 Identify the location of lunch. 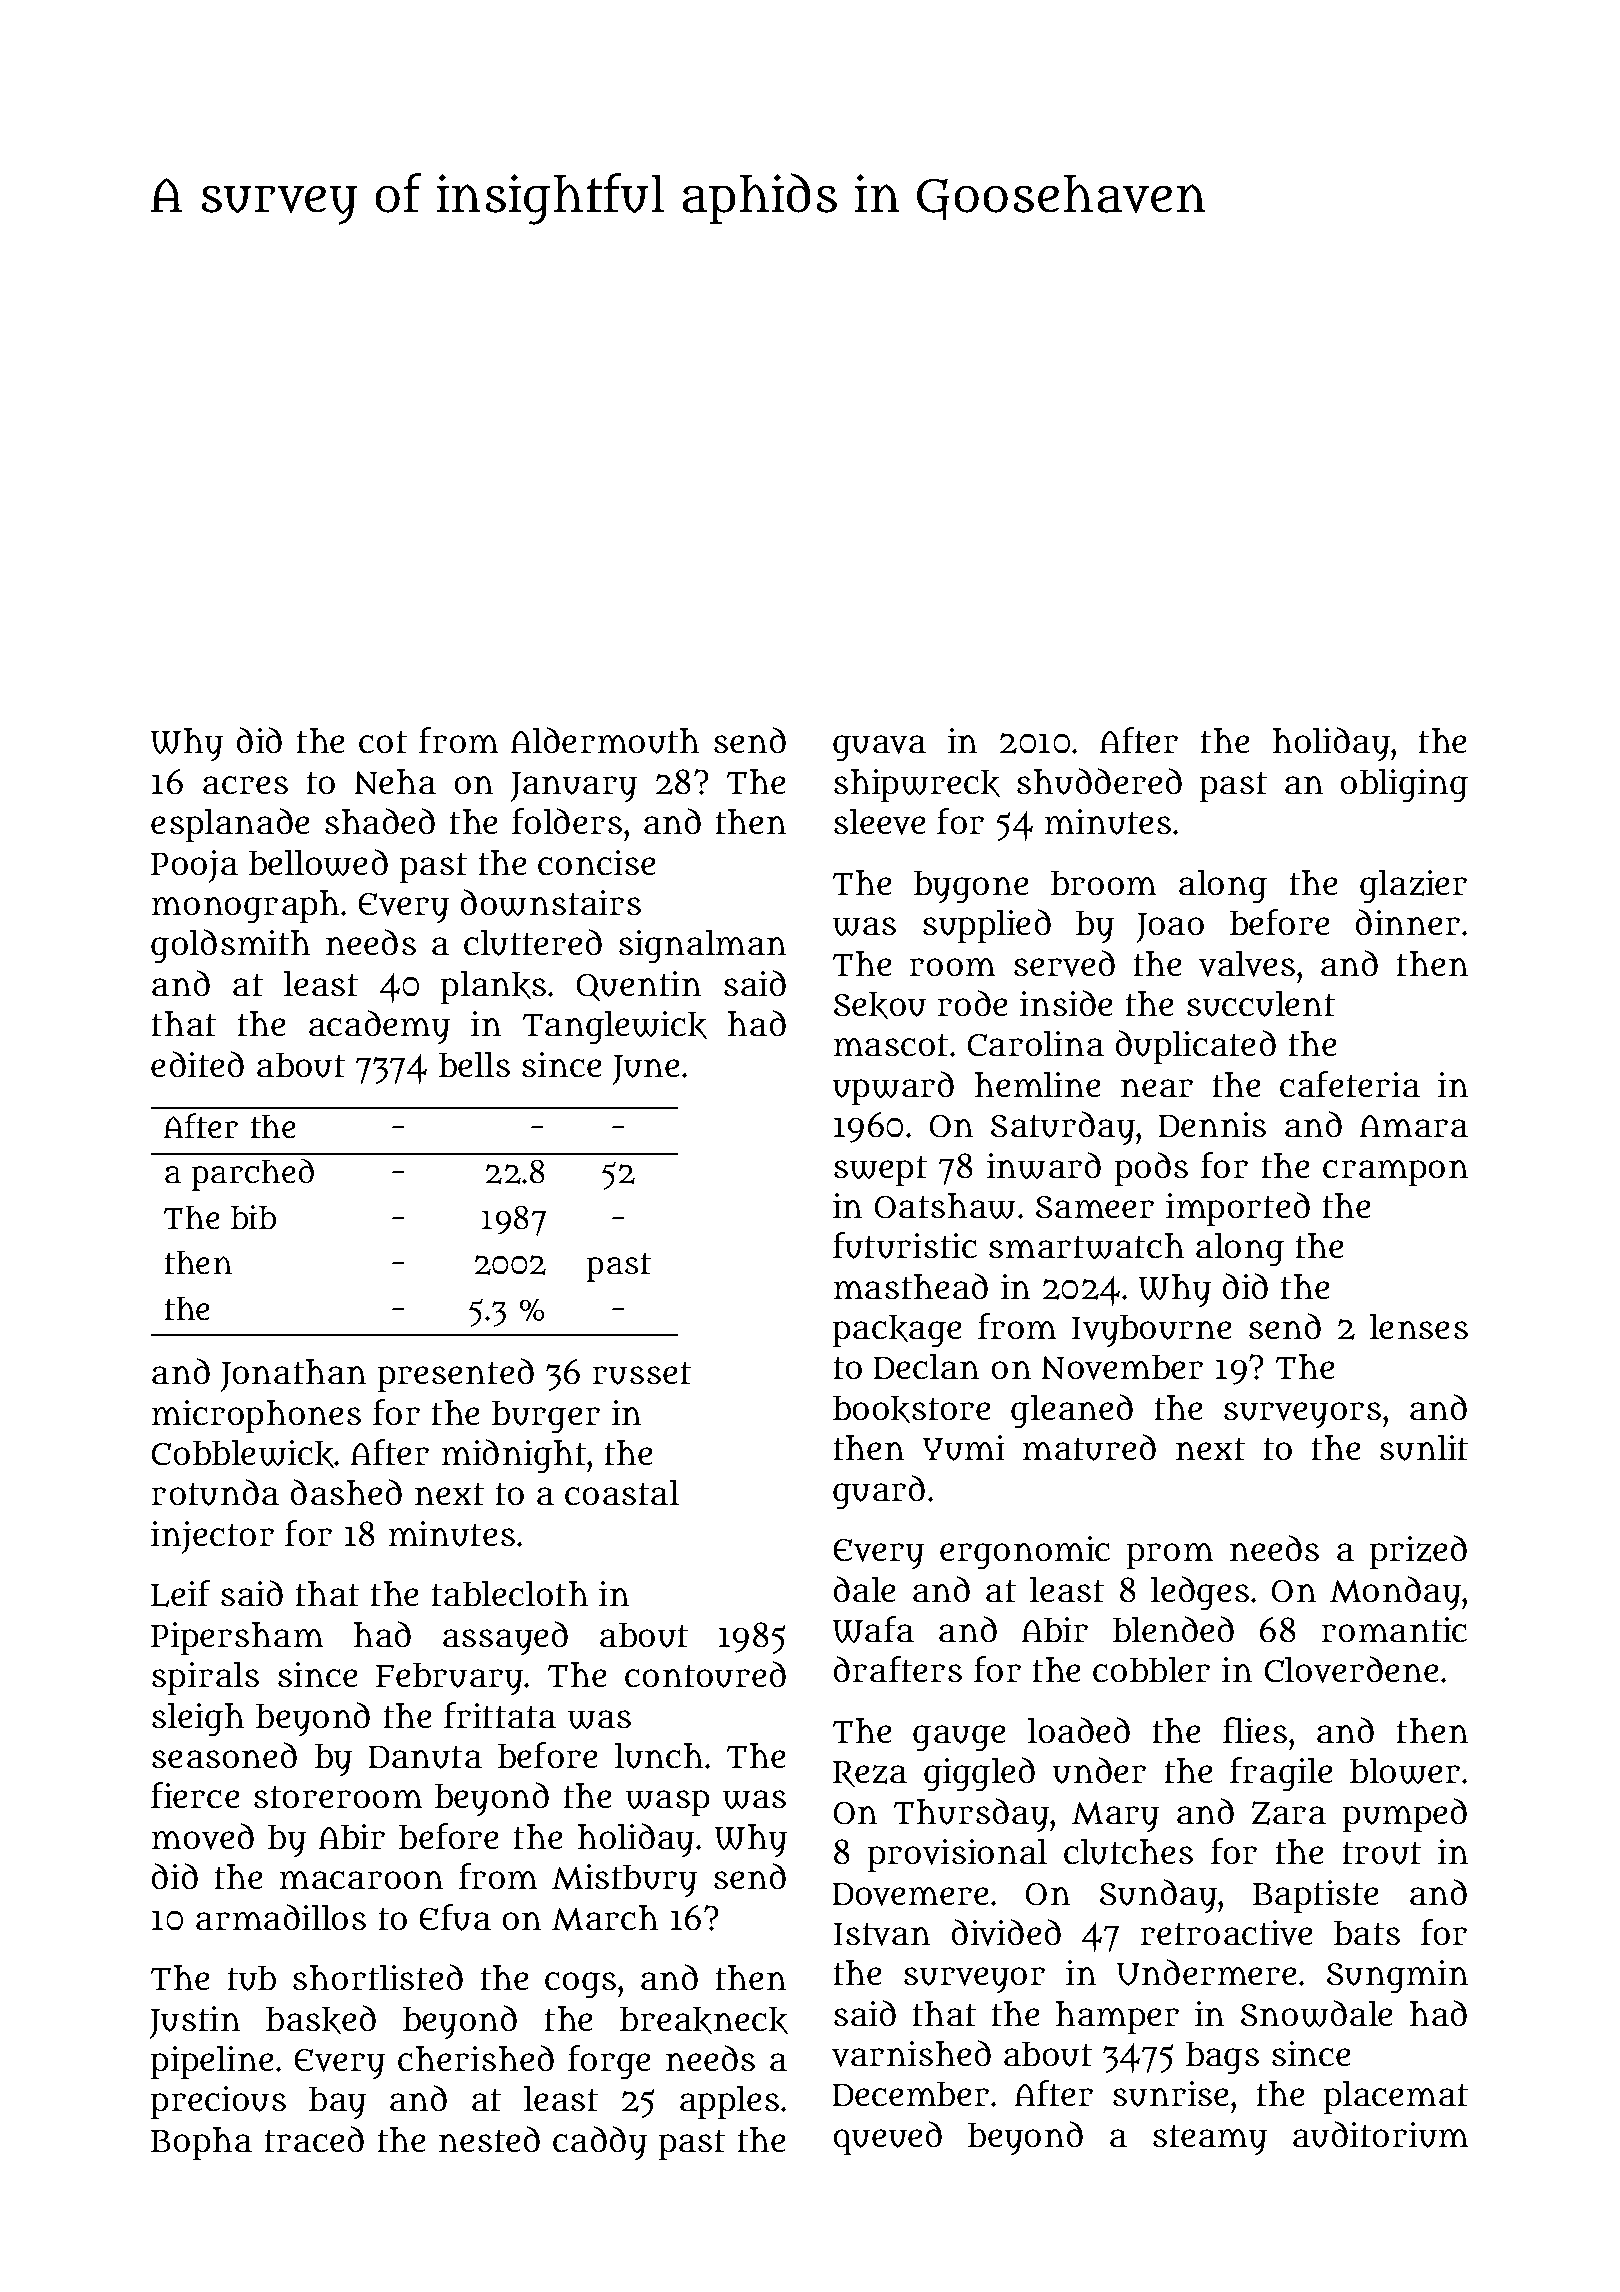
(659, 1756).
